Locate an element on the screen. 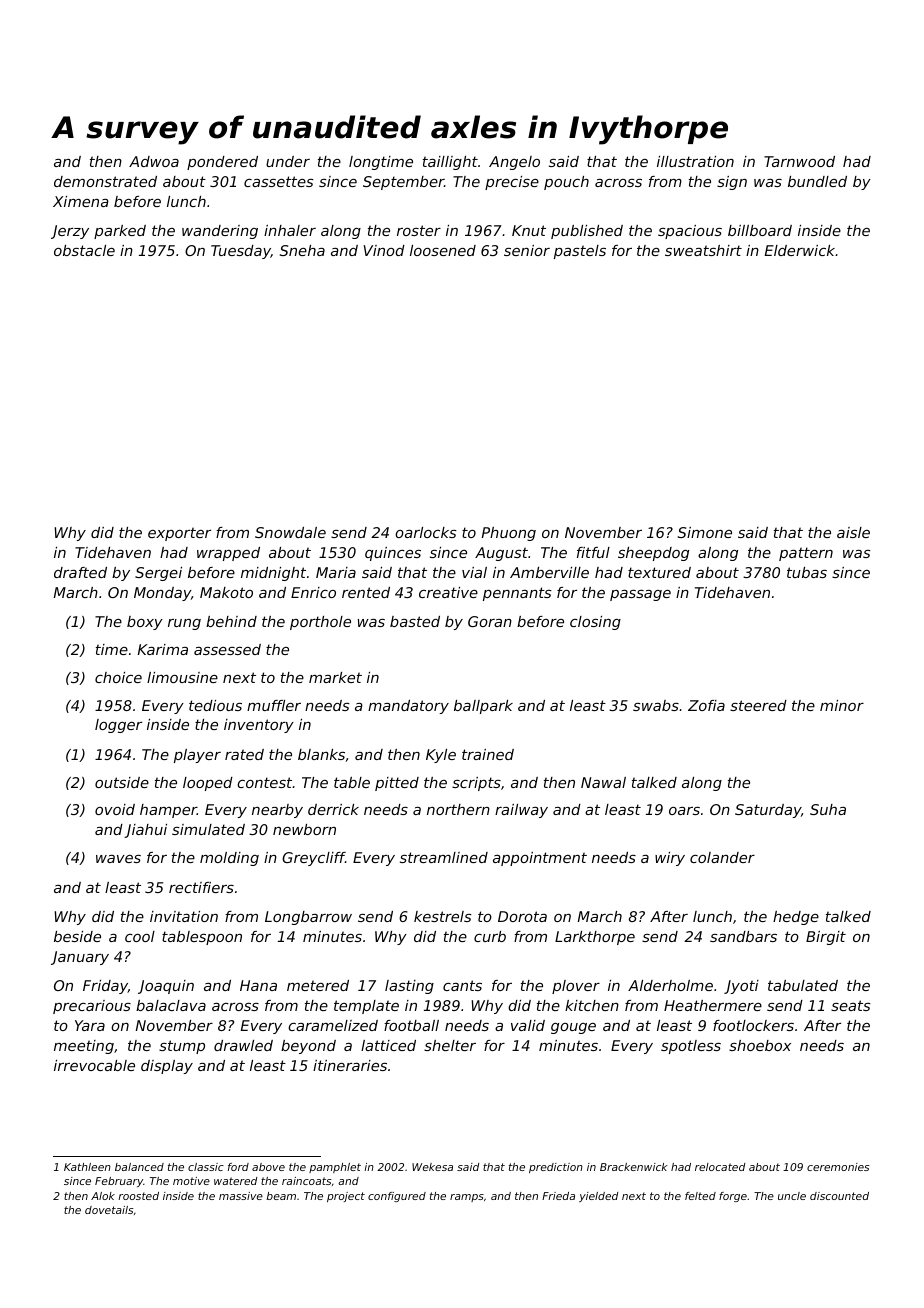  yielded is located at coordinates (598, 1197).
